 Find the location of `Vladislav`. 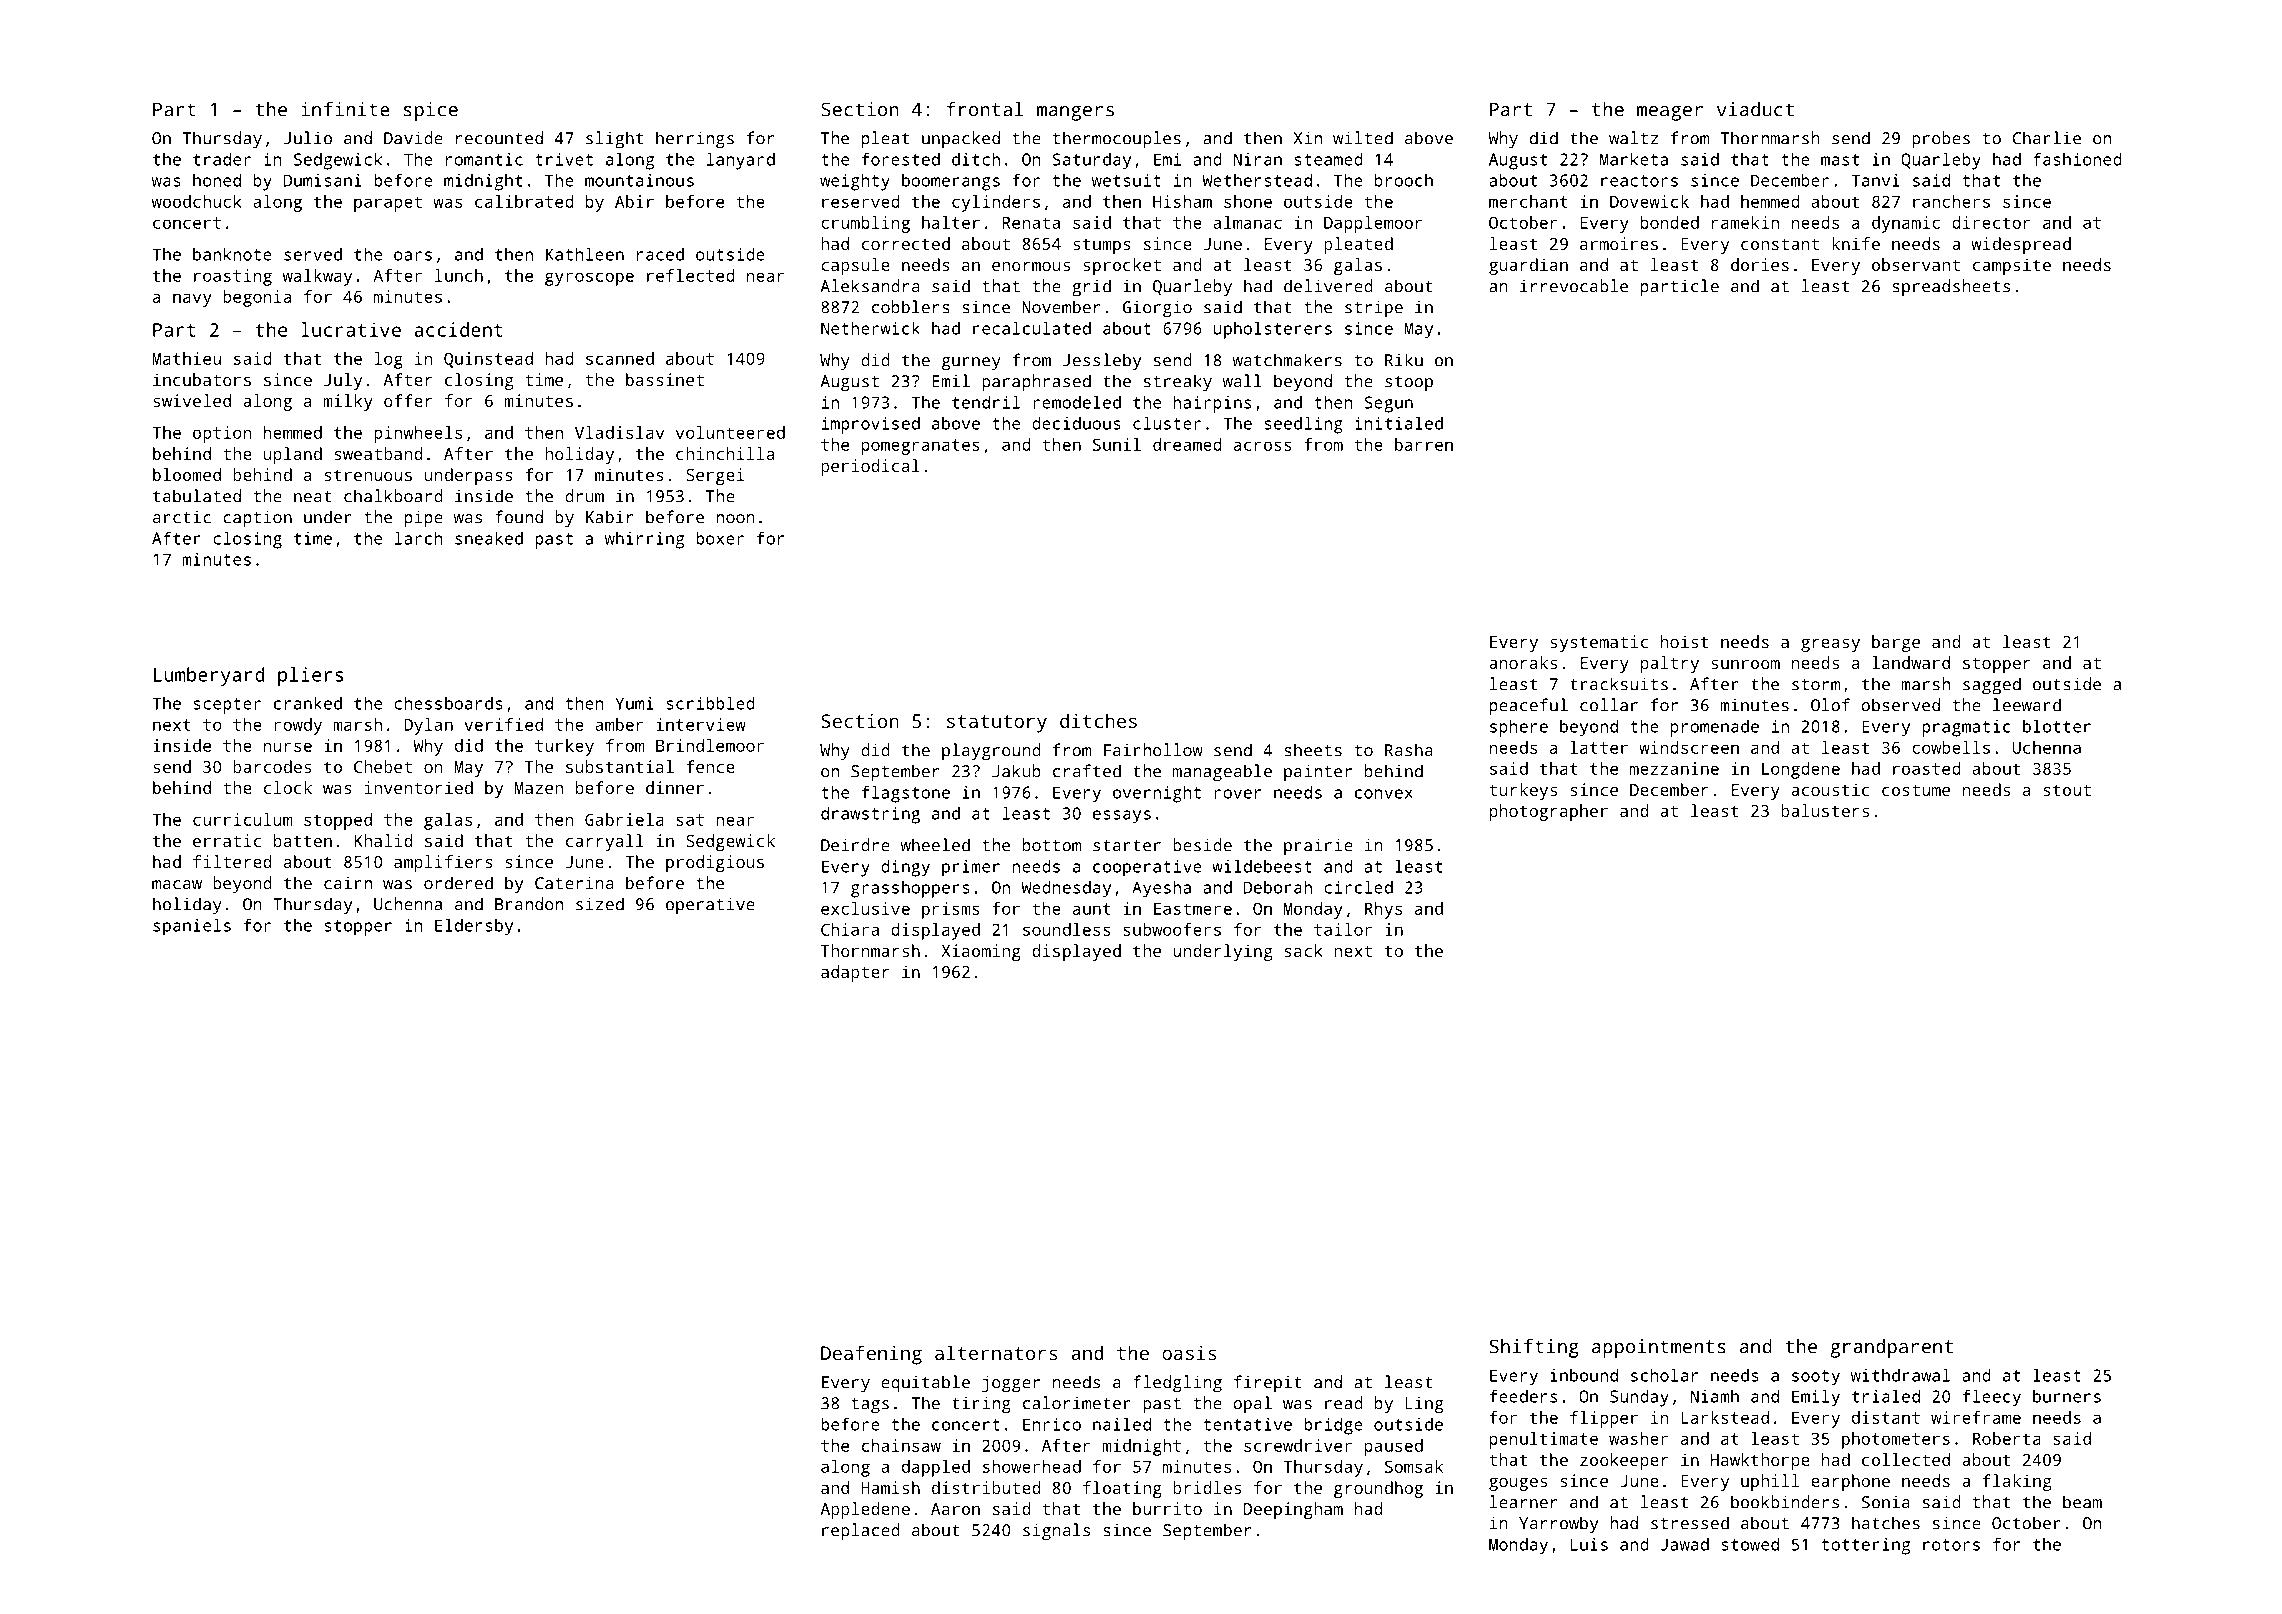

Vladislav is located at coordinates (619, 432).
